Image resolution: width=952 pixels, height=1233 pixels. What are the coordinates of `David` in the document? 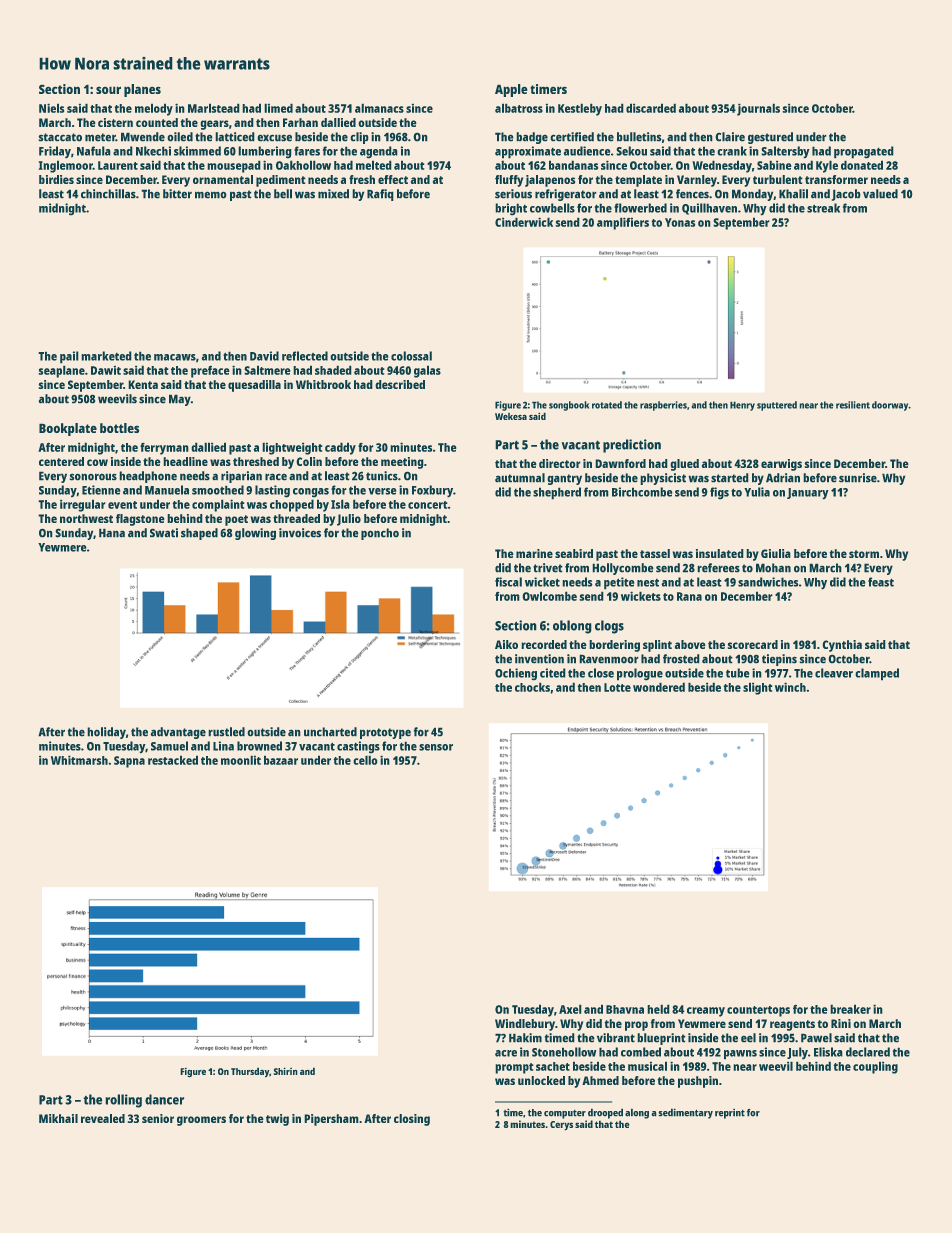 It's located at (264, 356).
